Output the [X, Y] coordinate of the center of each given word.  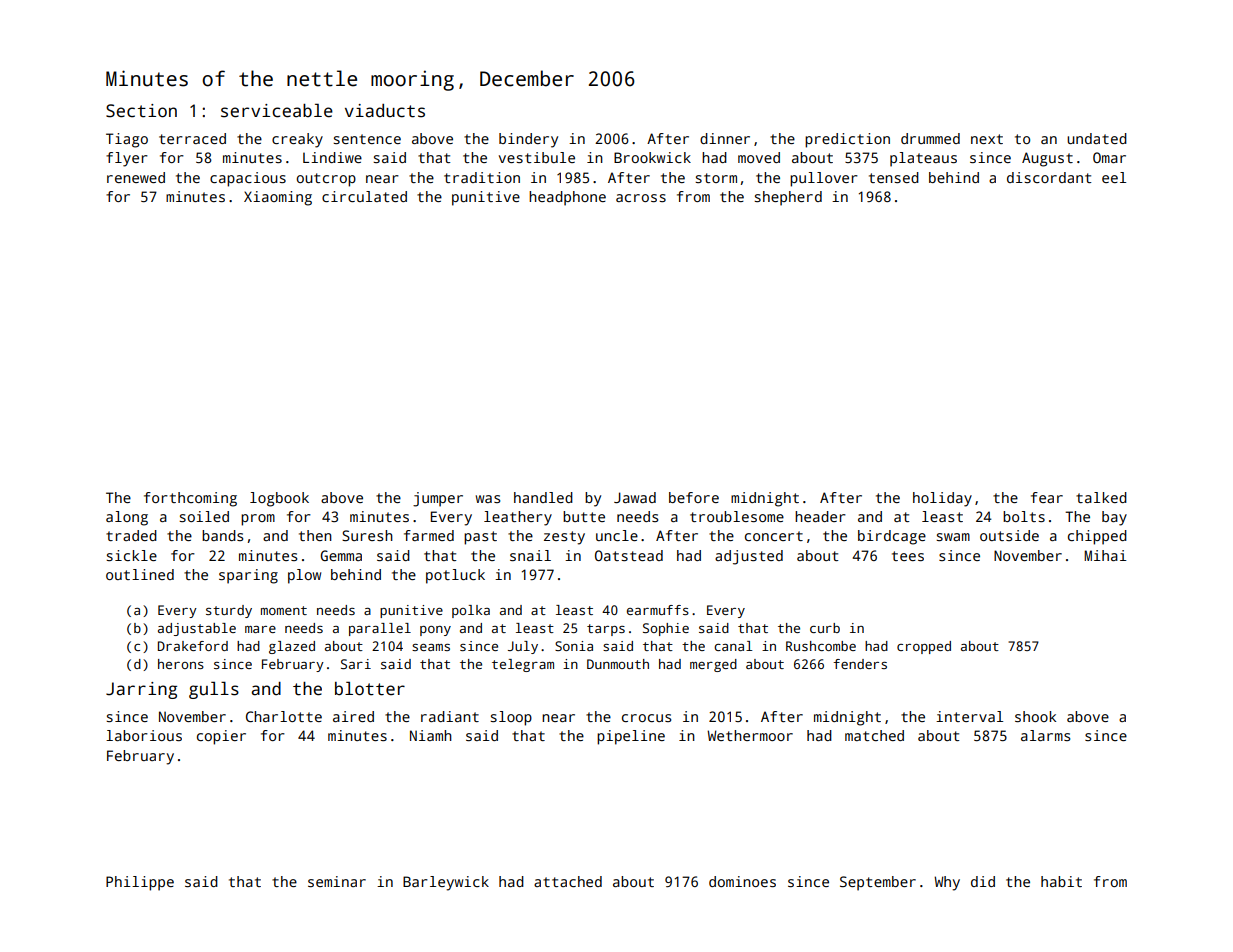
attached [568, 881]
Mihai [1105, 555]
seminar [337, 881]
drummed [930, 138]
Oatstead [629, 555]
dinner [725, 138]
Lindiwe [332, 157]
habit [1061, 881]
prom [258, 520]
